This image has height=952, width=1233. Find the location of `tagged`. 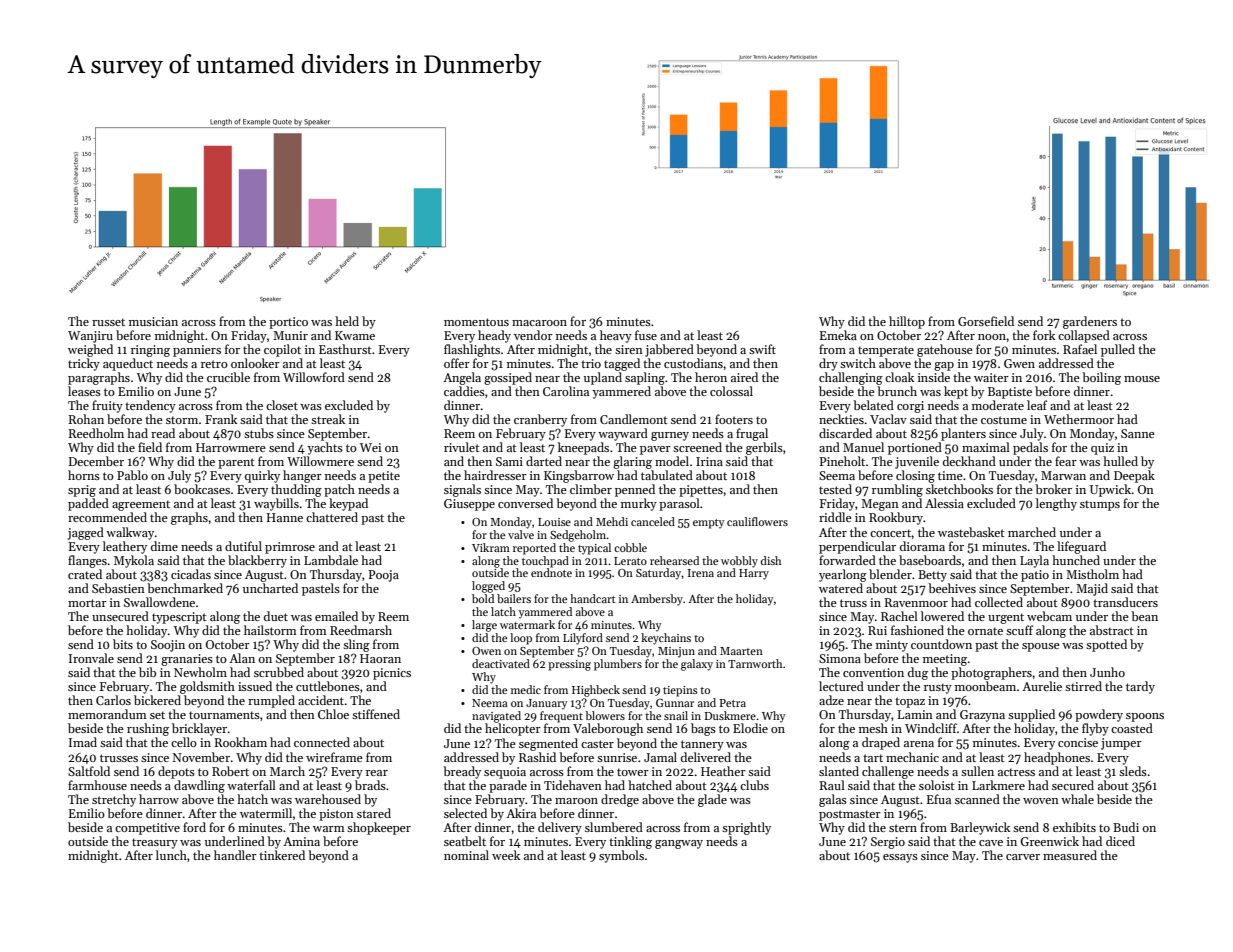

tagged is located at coordinates (622, 364).
